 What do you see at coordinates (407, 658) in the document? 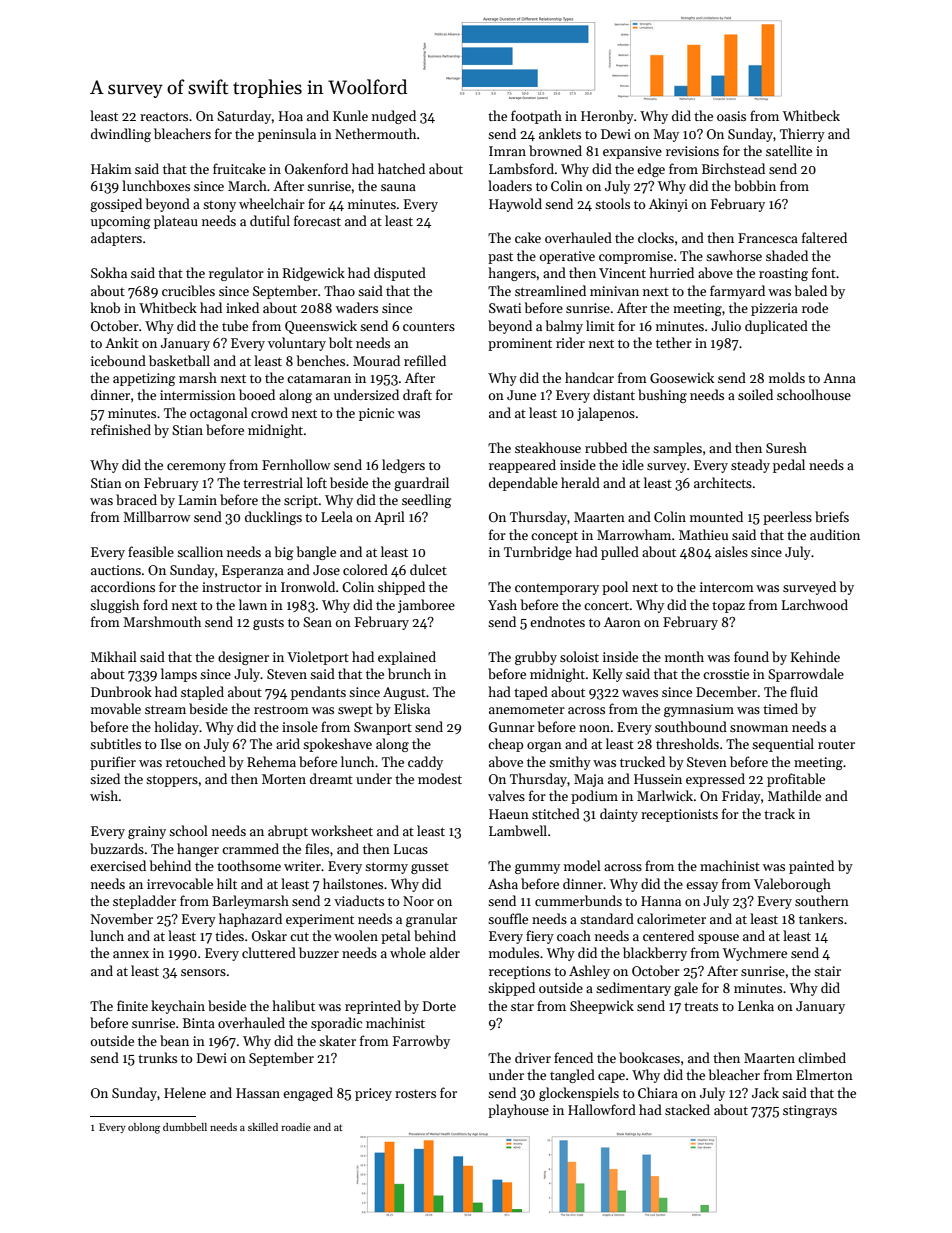
I see `explained` at bounding box center [407, 658].
